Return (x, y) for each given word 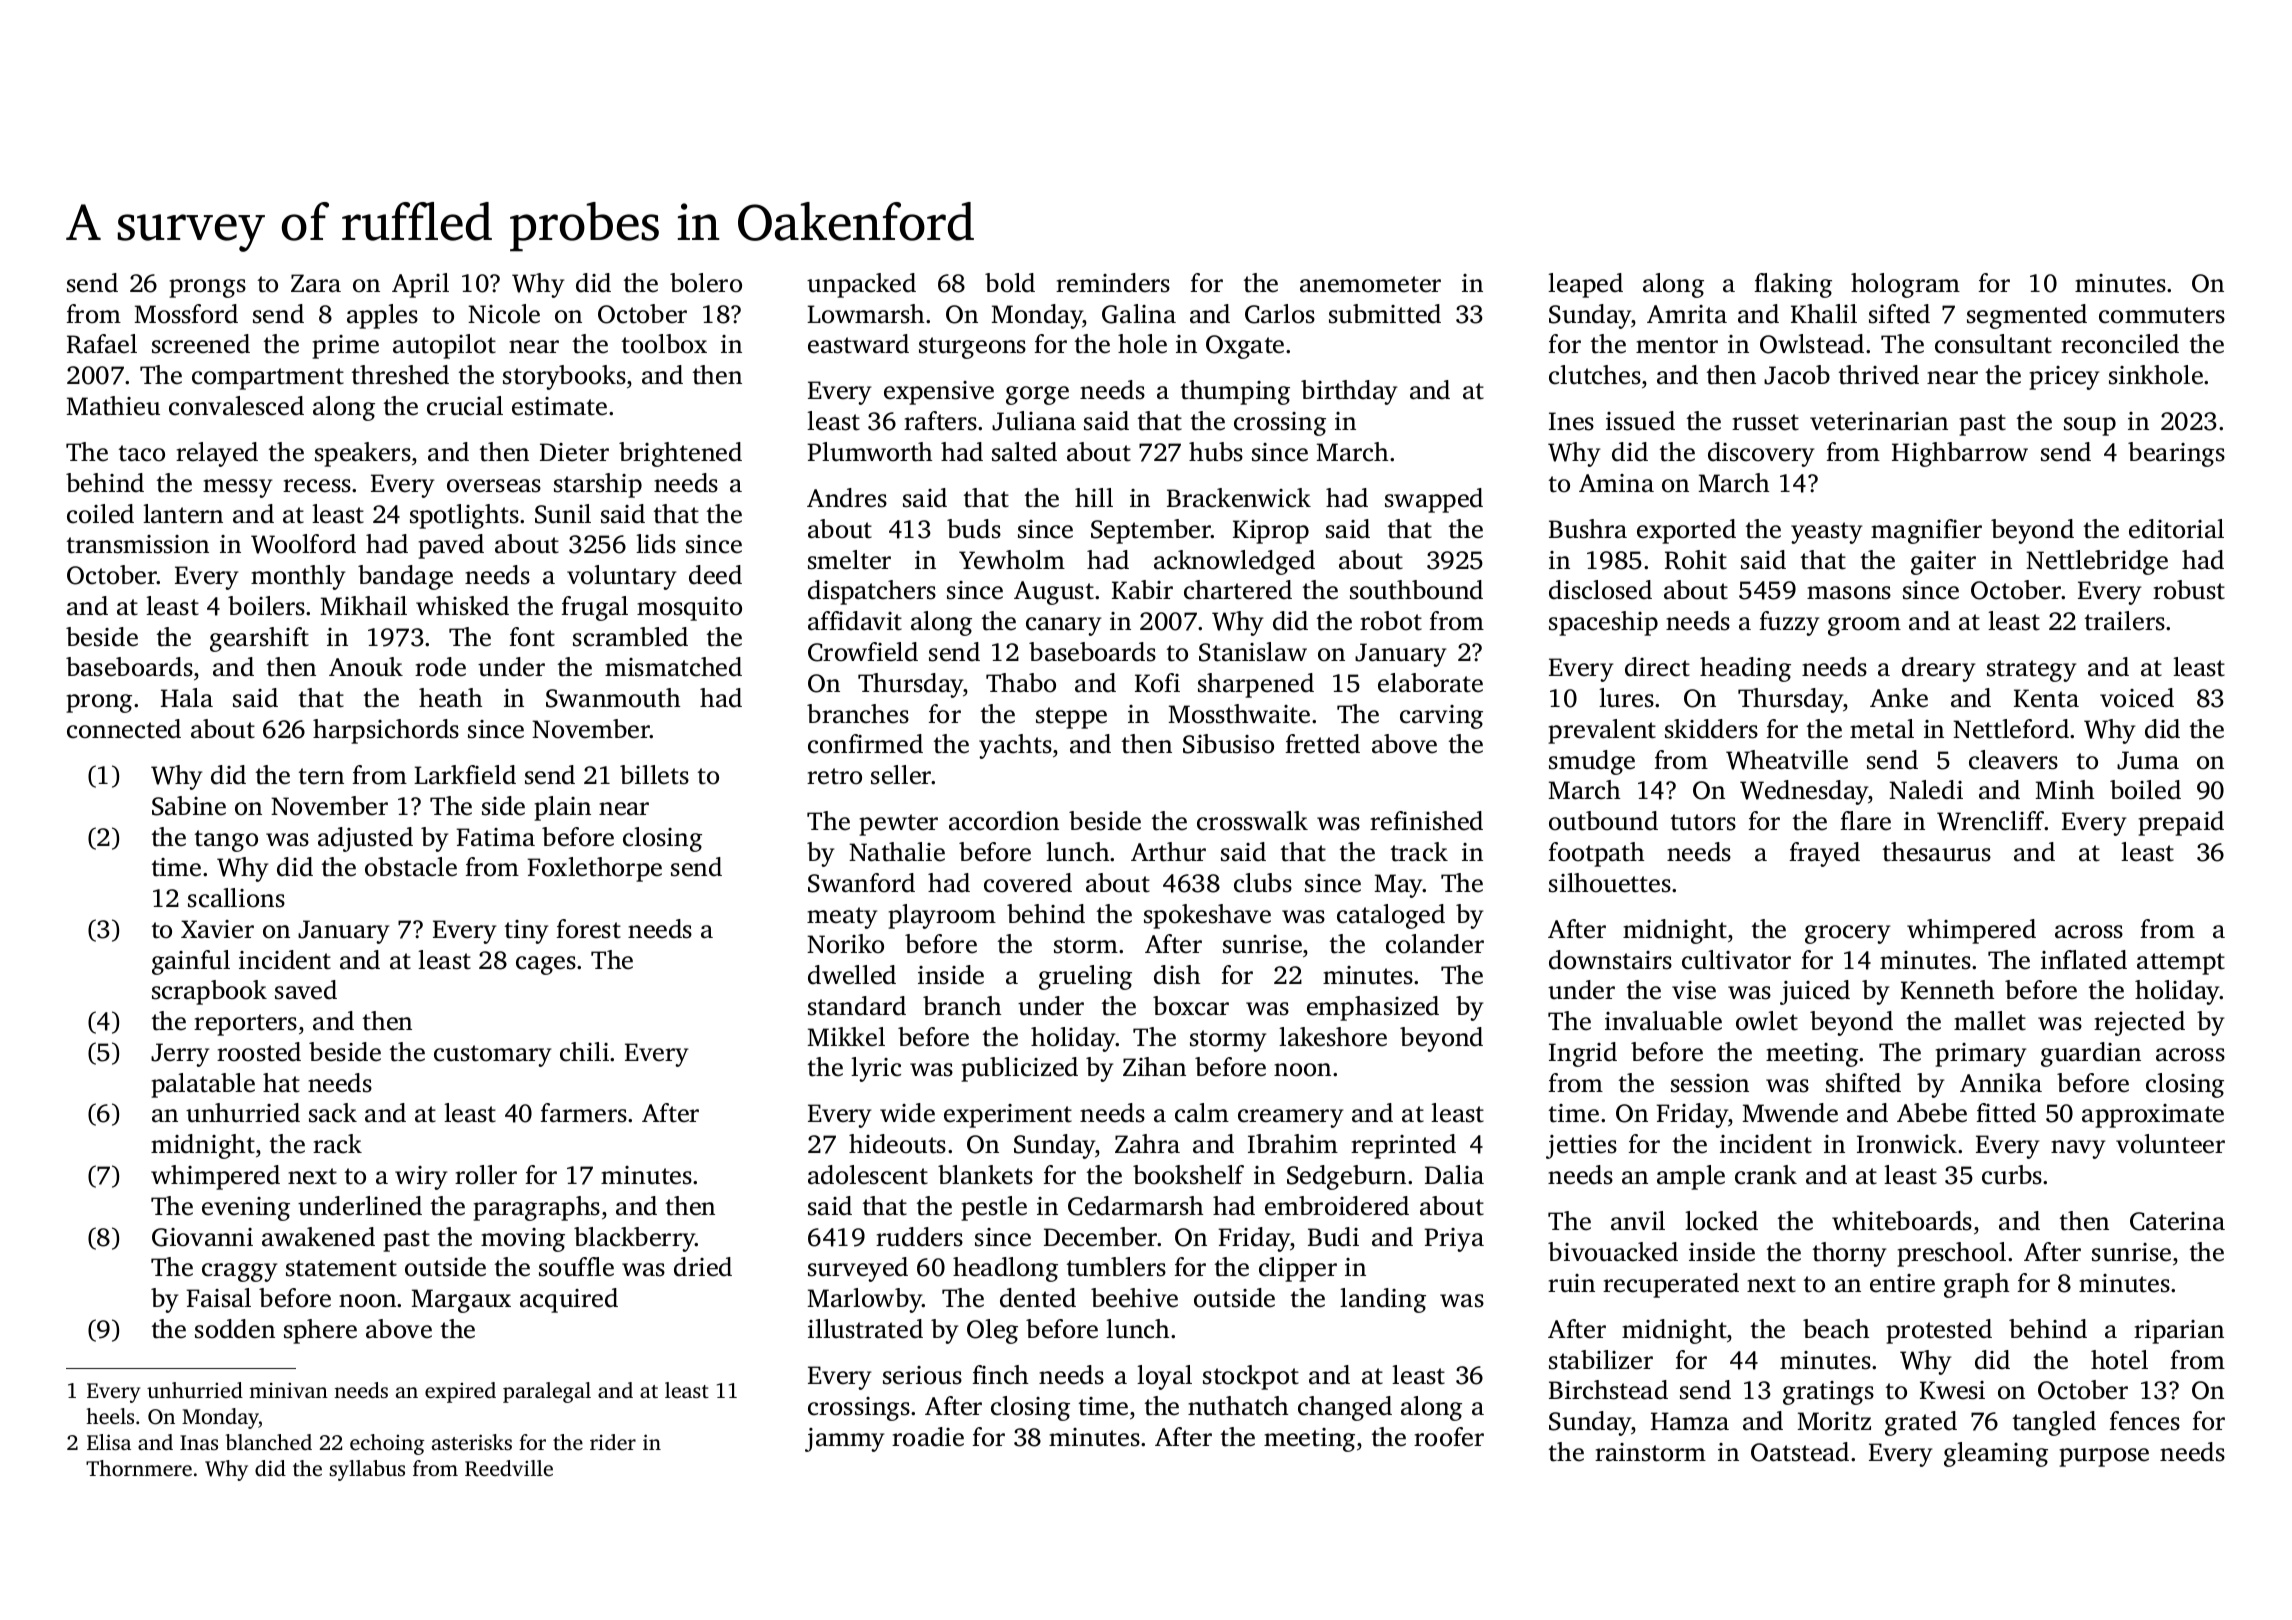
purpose (2104, 1457)
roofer (1449, 1437)
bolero (706, 283)
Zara (316, 283)
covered (1028, 883)
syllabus (367, 1470)
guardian (2091, 1054)
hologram (1905, 285)
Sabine (189, 806)
